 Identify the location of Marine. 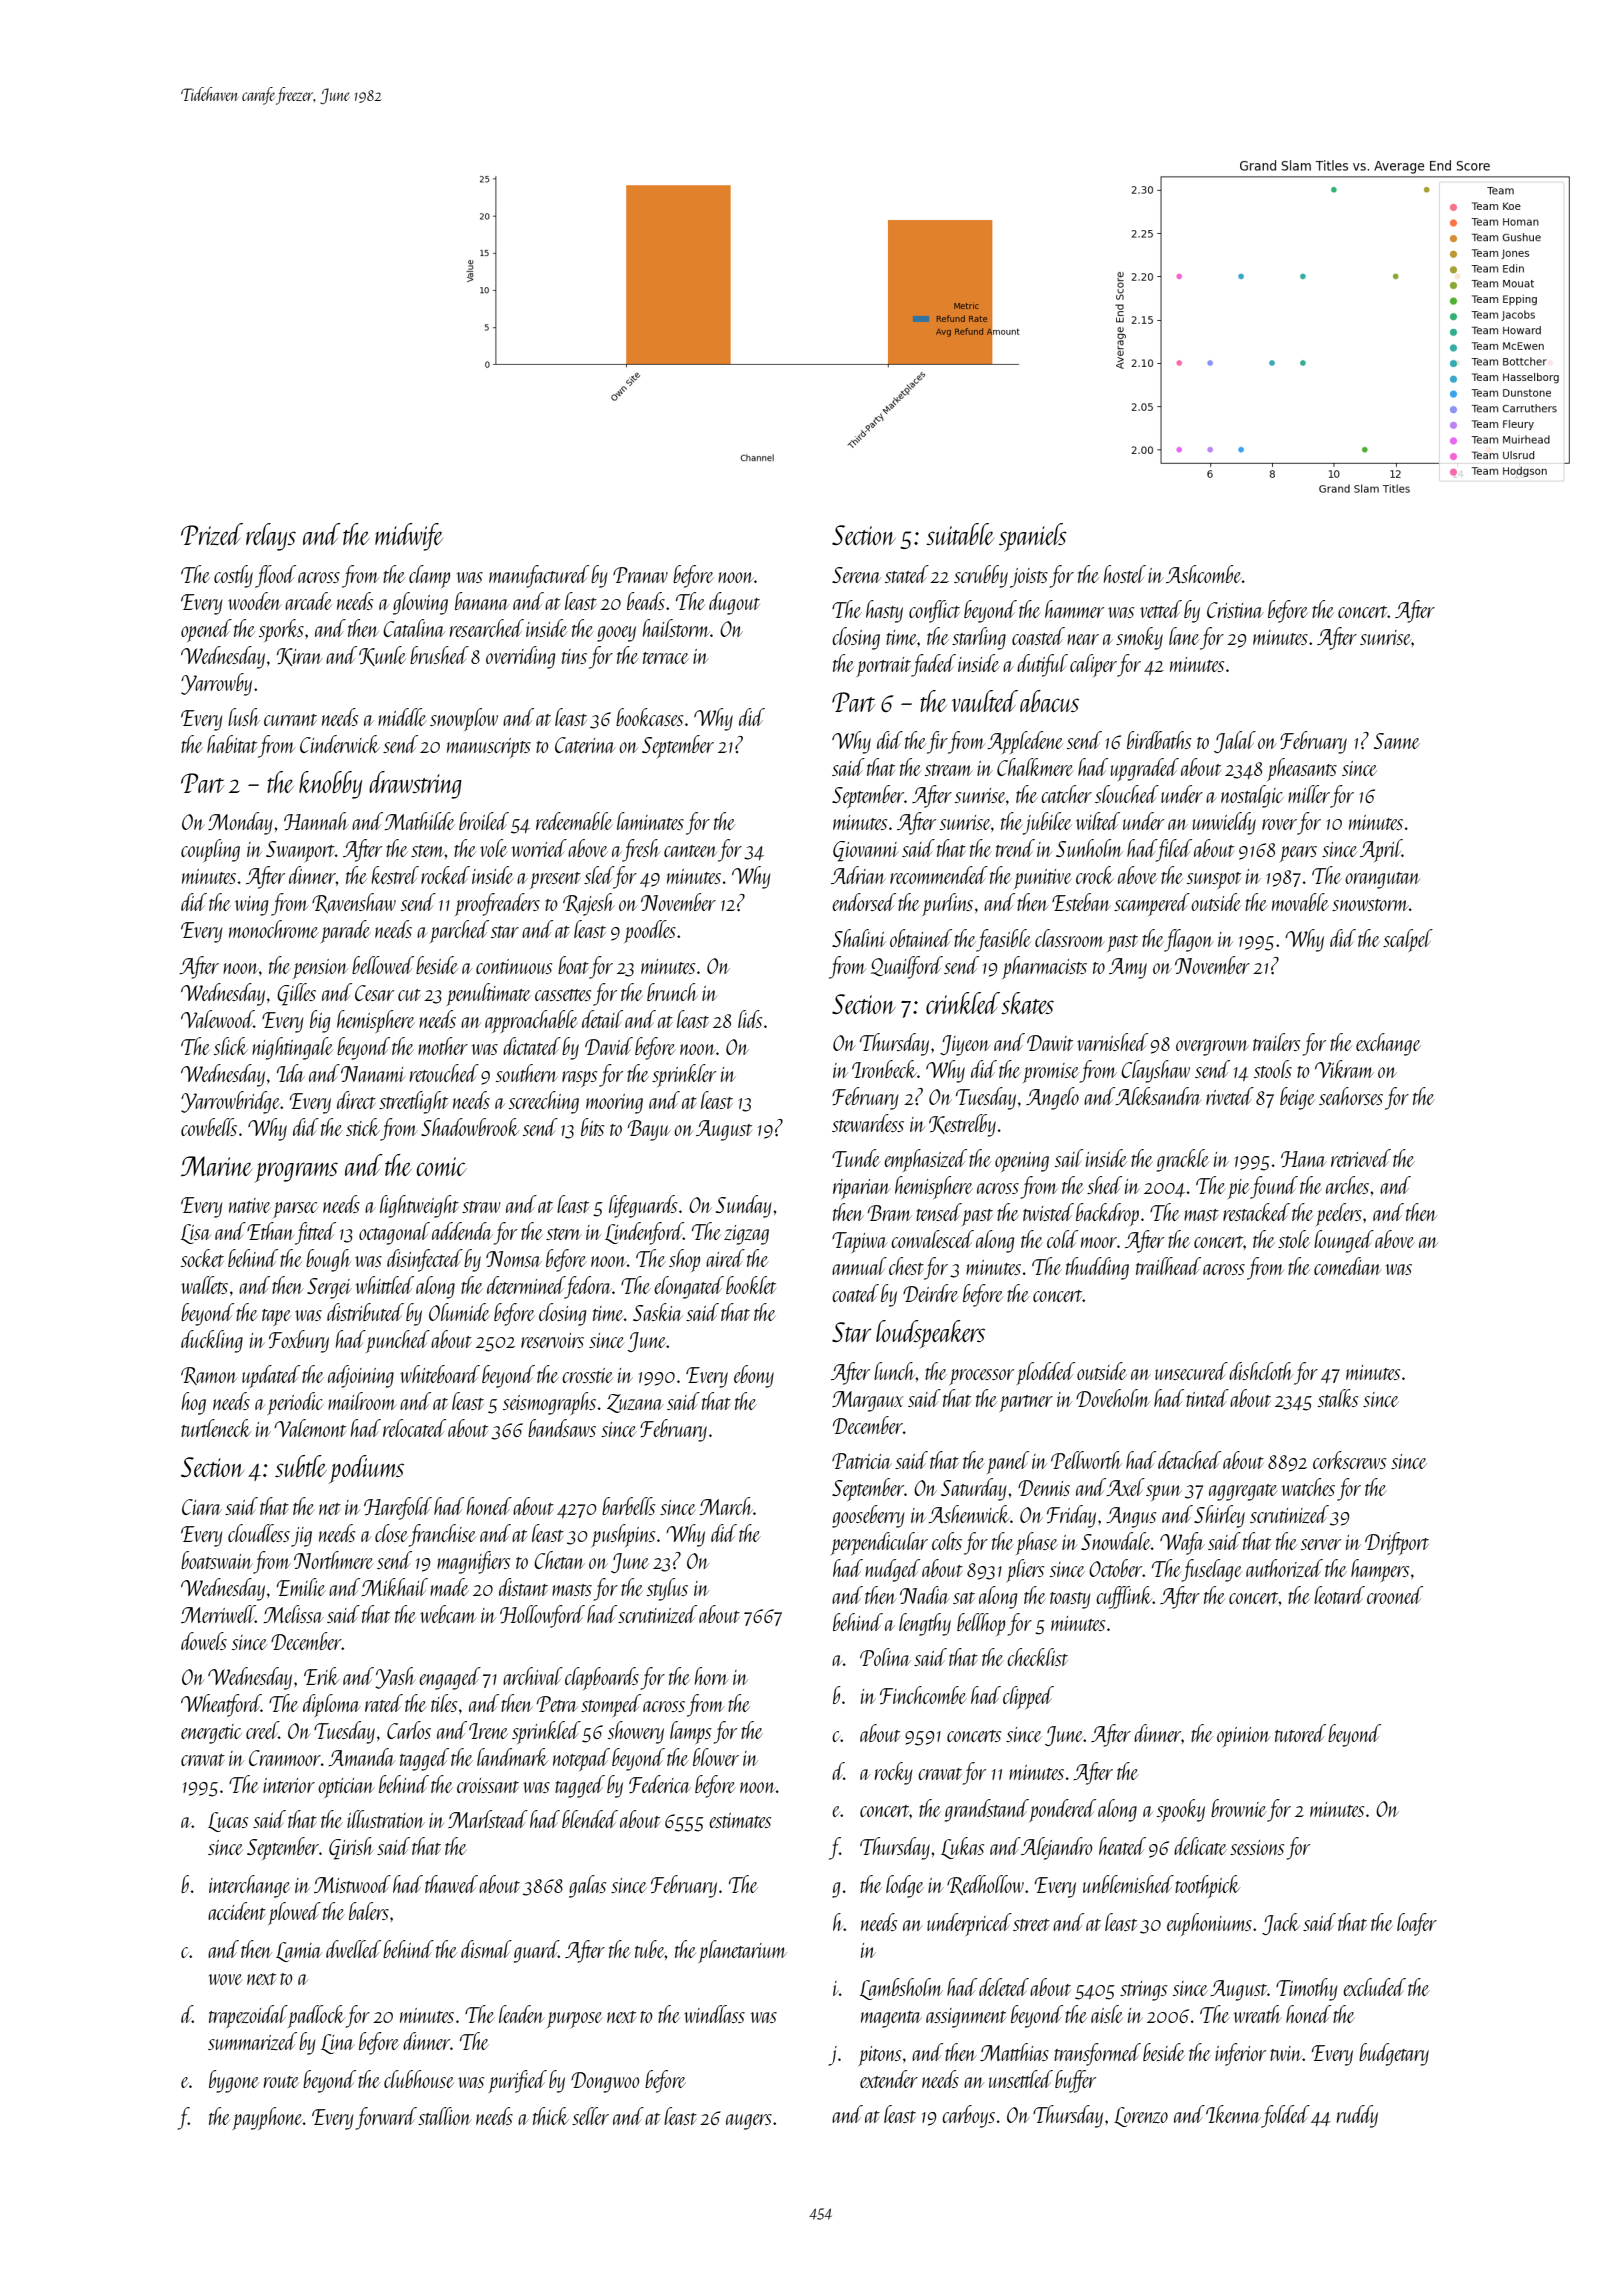
(216, 1166).
